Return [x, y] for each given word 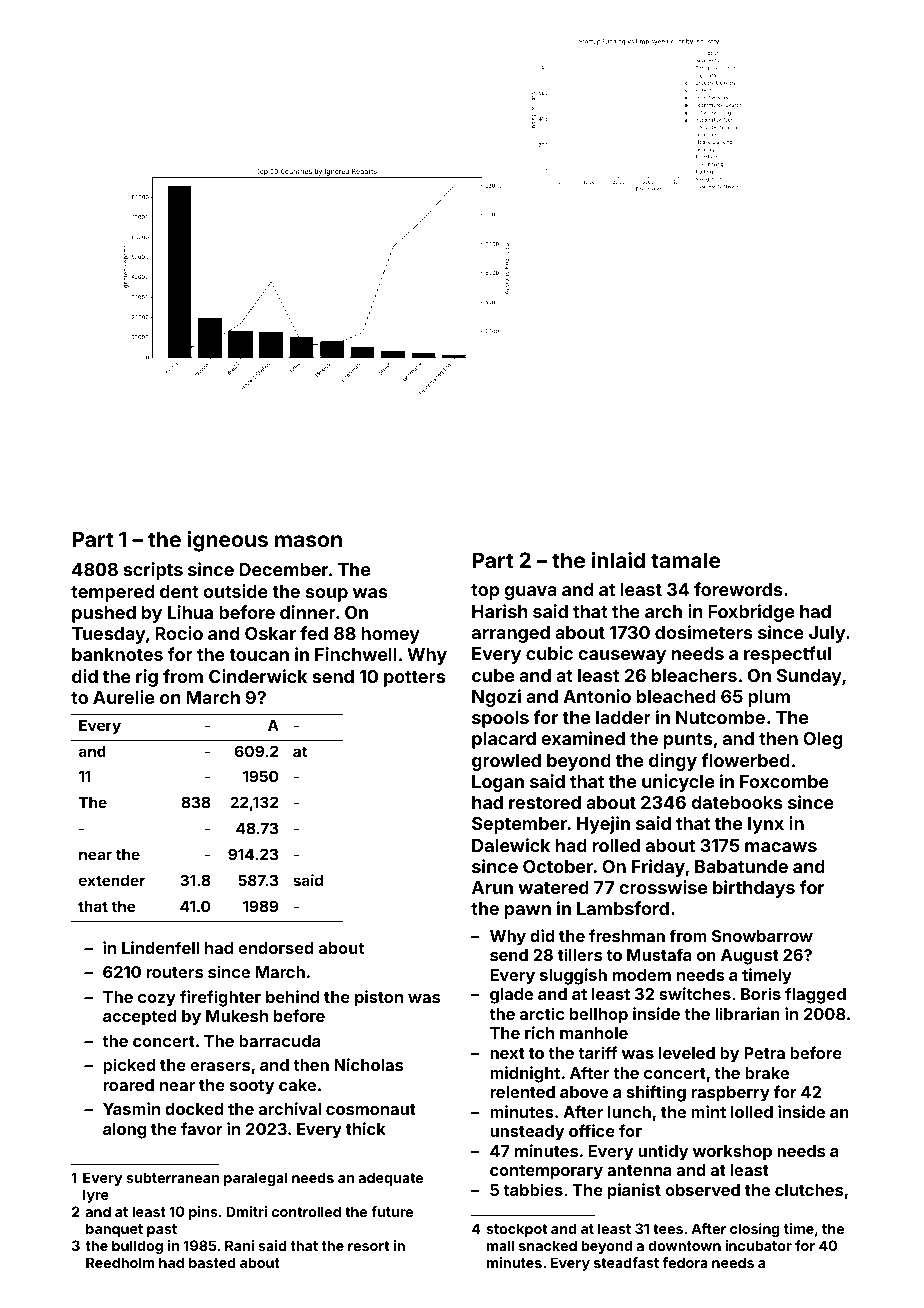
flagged [815, 995]
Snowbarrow [762, 936]
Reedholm [120, 1262]
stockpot [517, 1230]
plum [769, 698]
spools [500, 719]
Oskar [270, 633]
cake [297, 1085]
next [507, 1053]
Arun [492, 887]
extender [112, 880]
